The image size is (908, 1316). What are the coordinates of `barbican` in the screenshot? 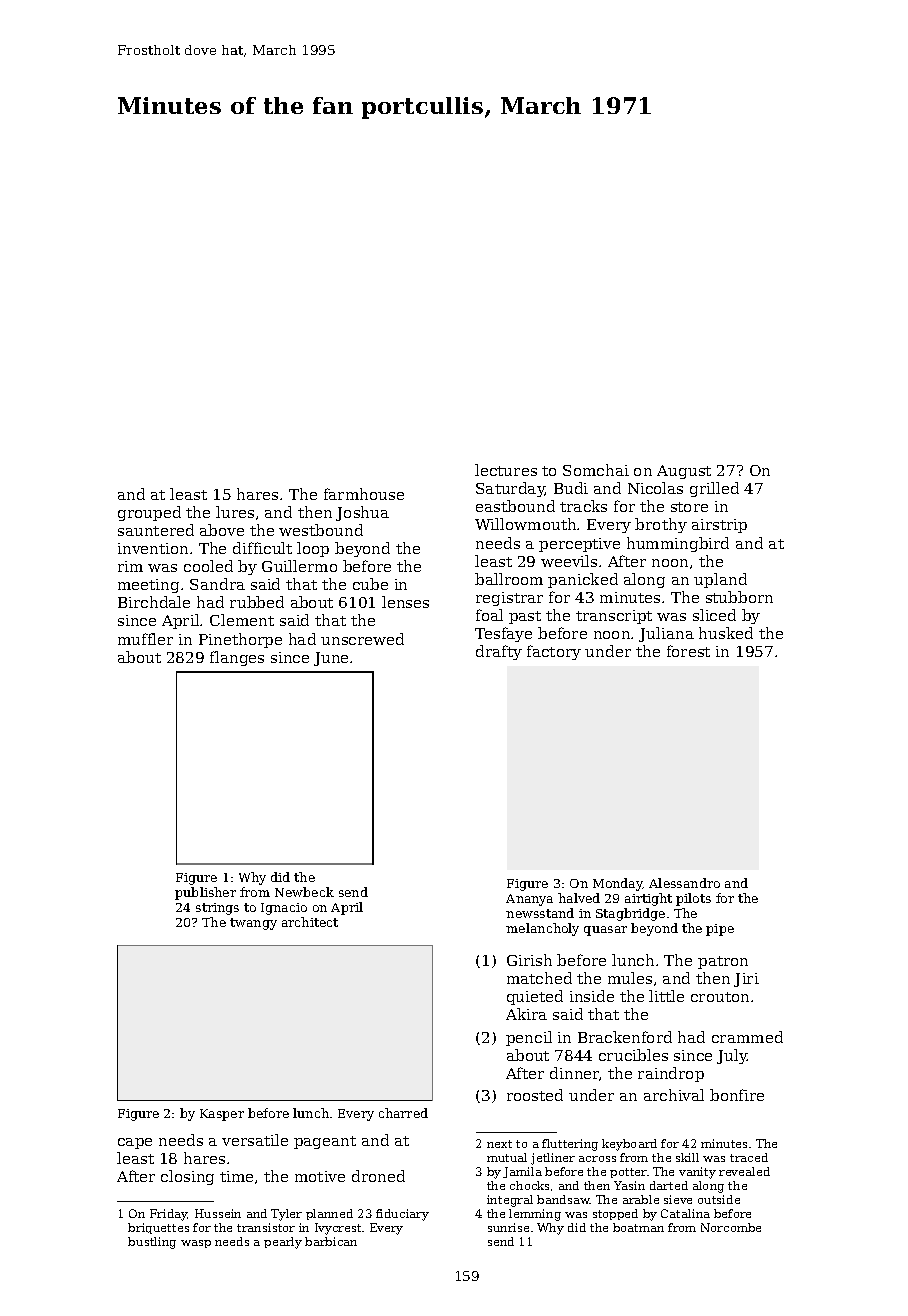 It's located at (331, 1241).
